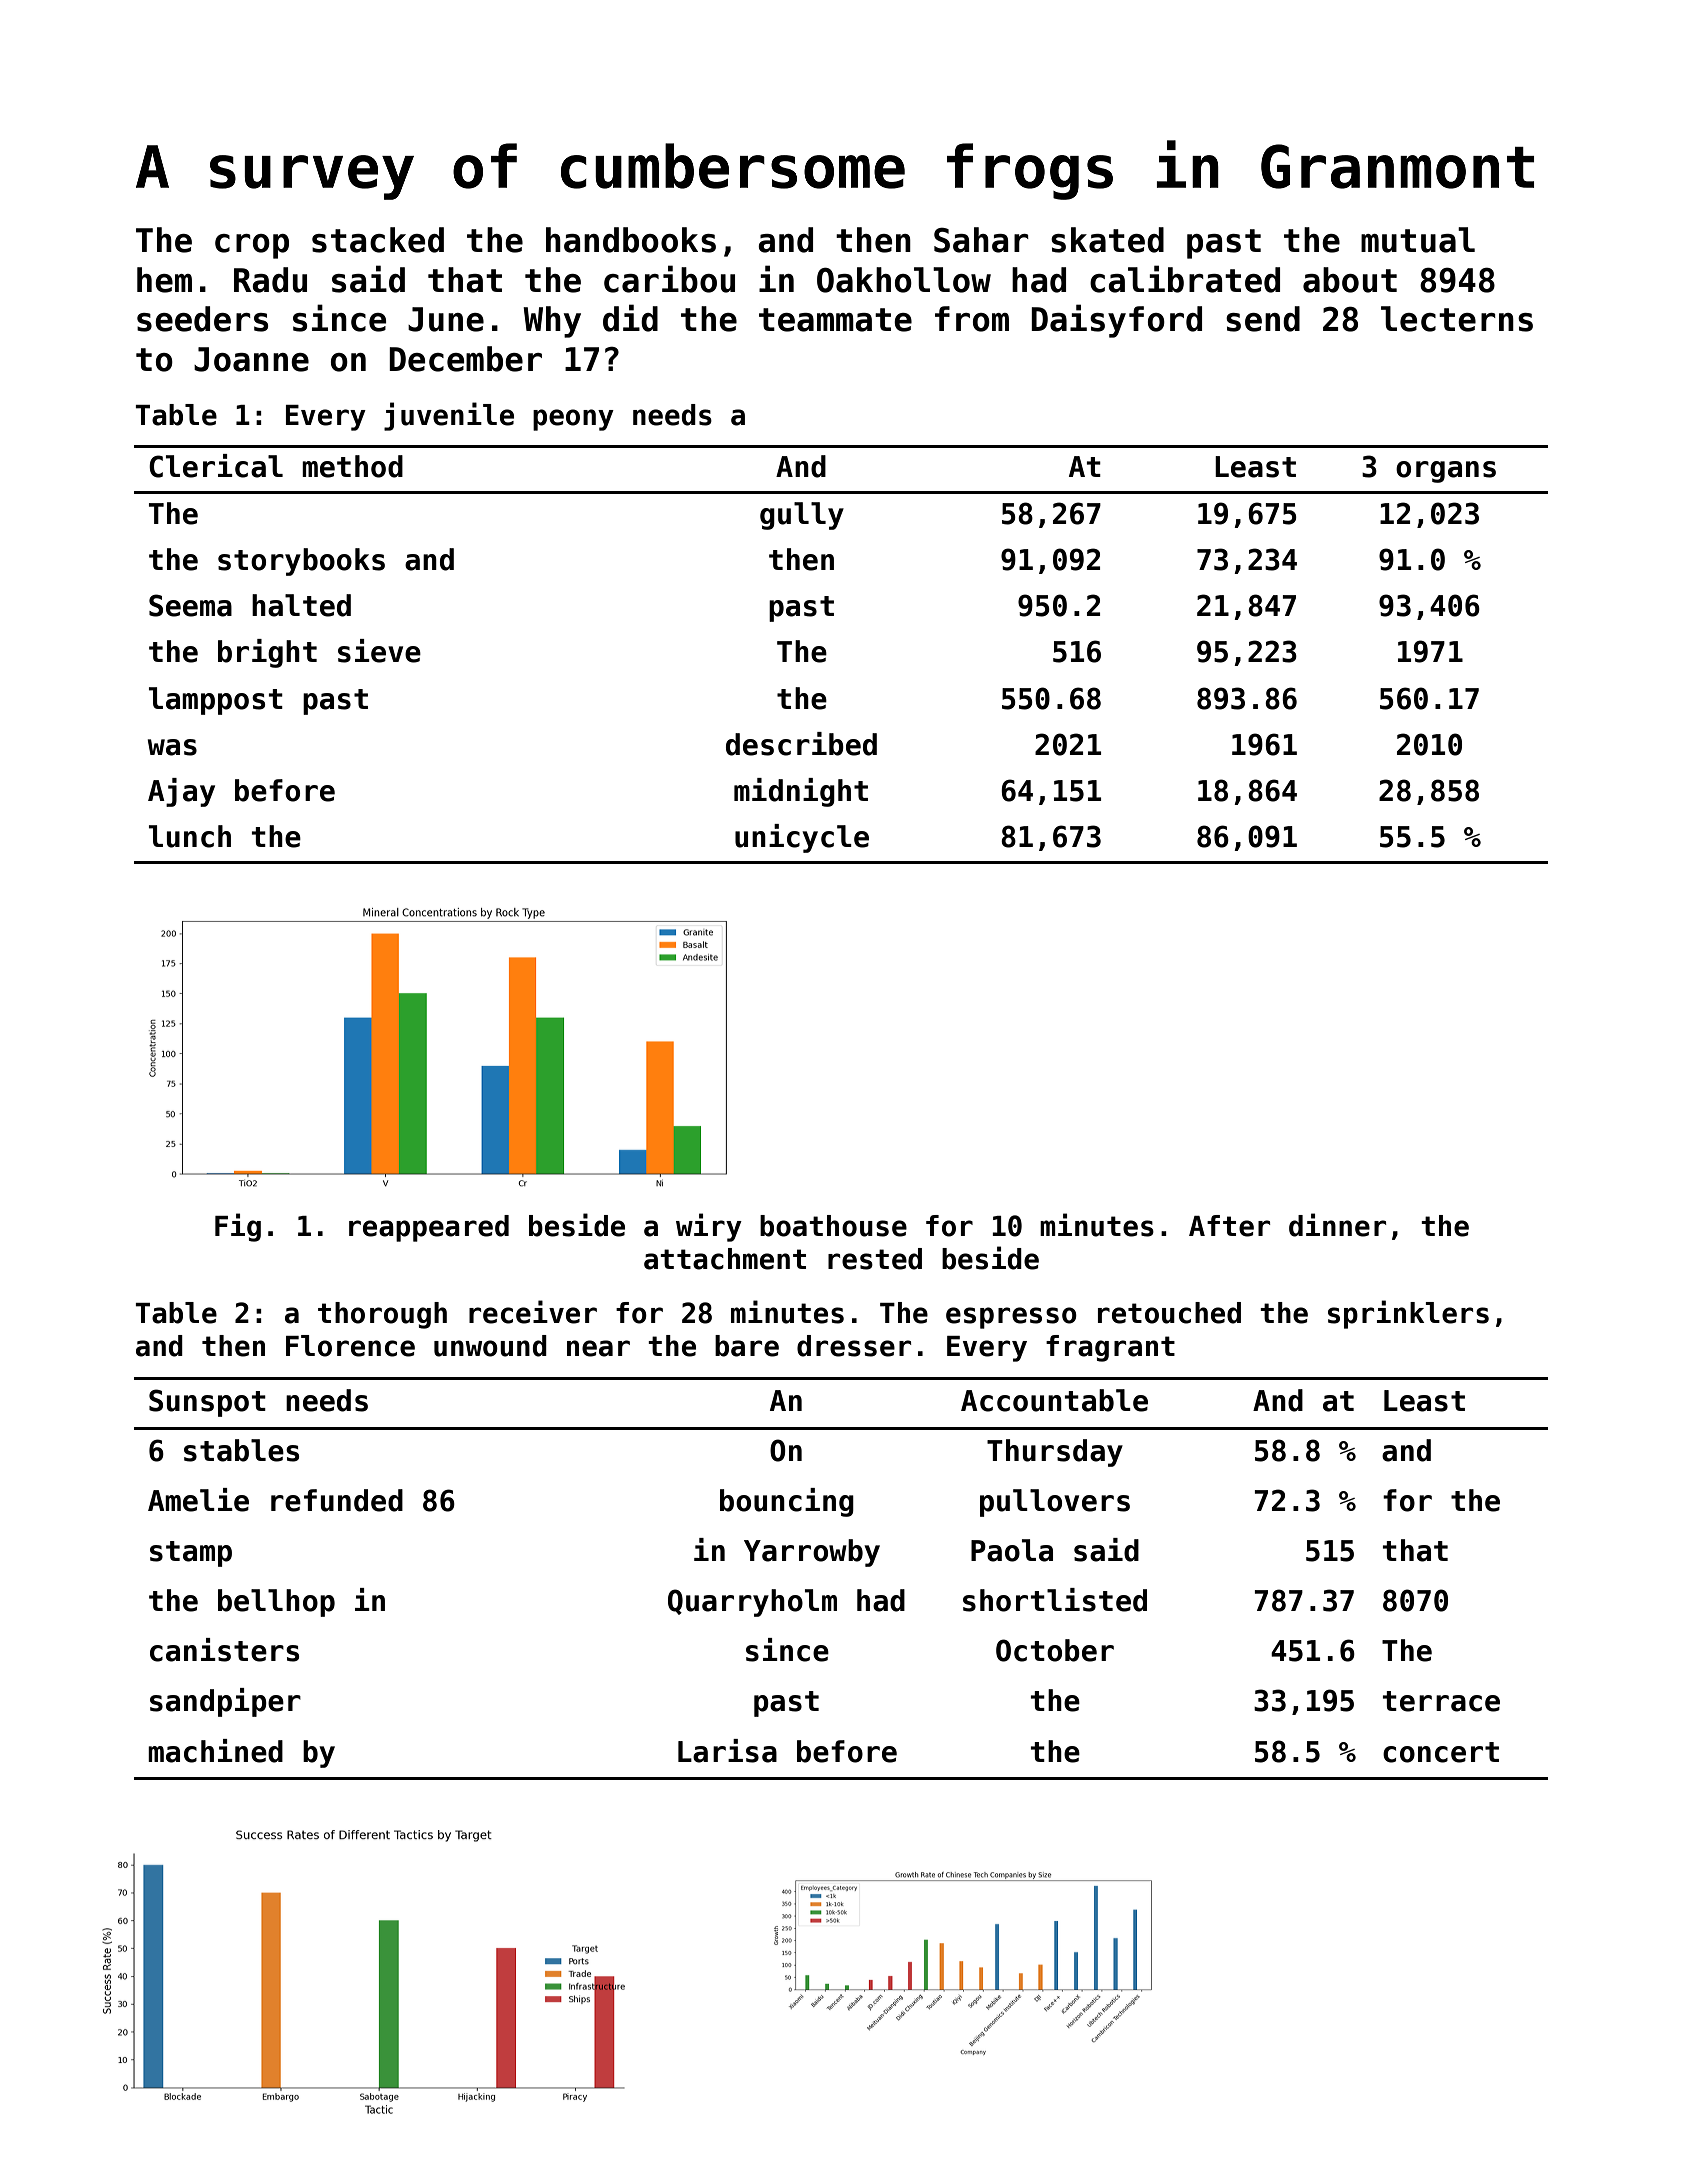 Image resolution: width=1683 pixels, height=2178 pixels. I want to click on about, so click(1350, 280).
